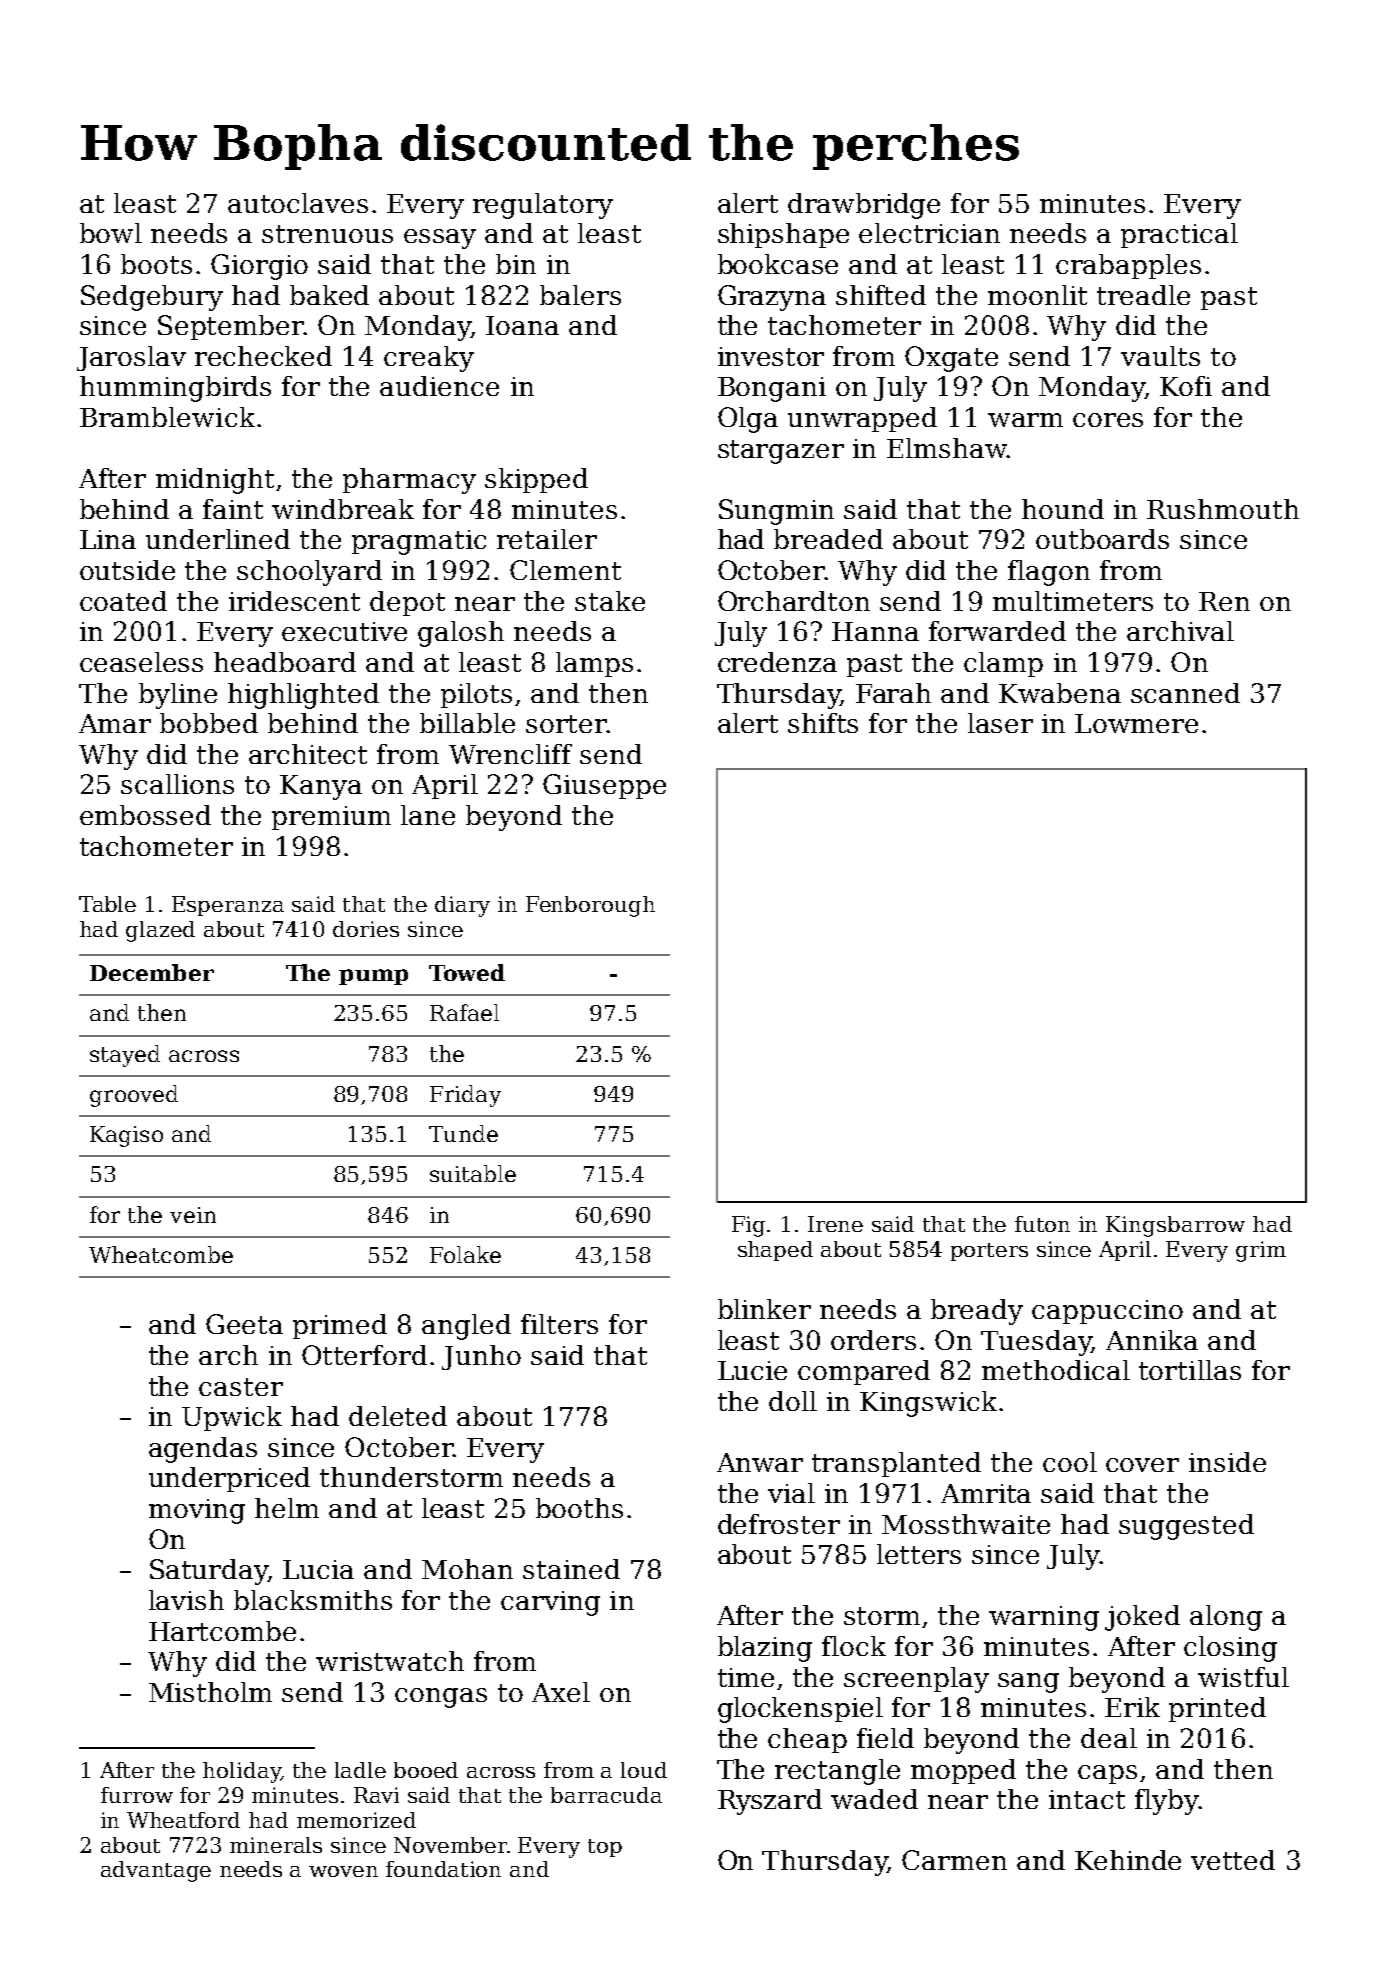 This screenshot has height=1969, width=1386. What do you see at coordinates (1185, 693) in the screenshot?
I see `scanned` at bounding box center [1185, 693].
